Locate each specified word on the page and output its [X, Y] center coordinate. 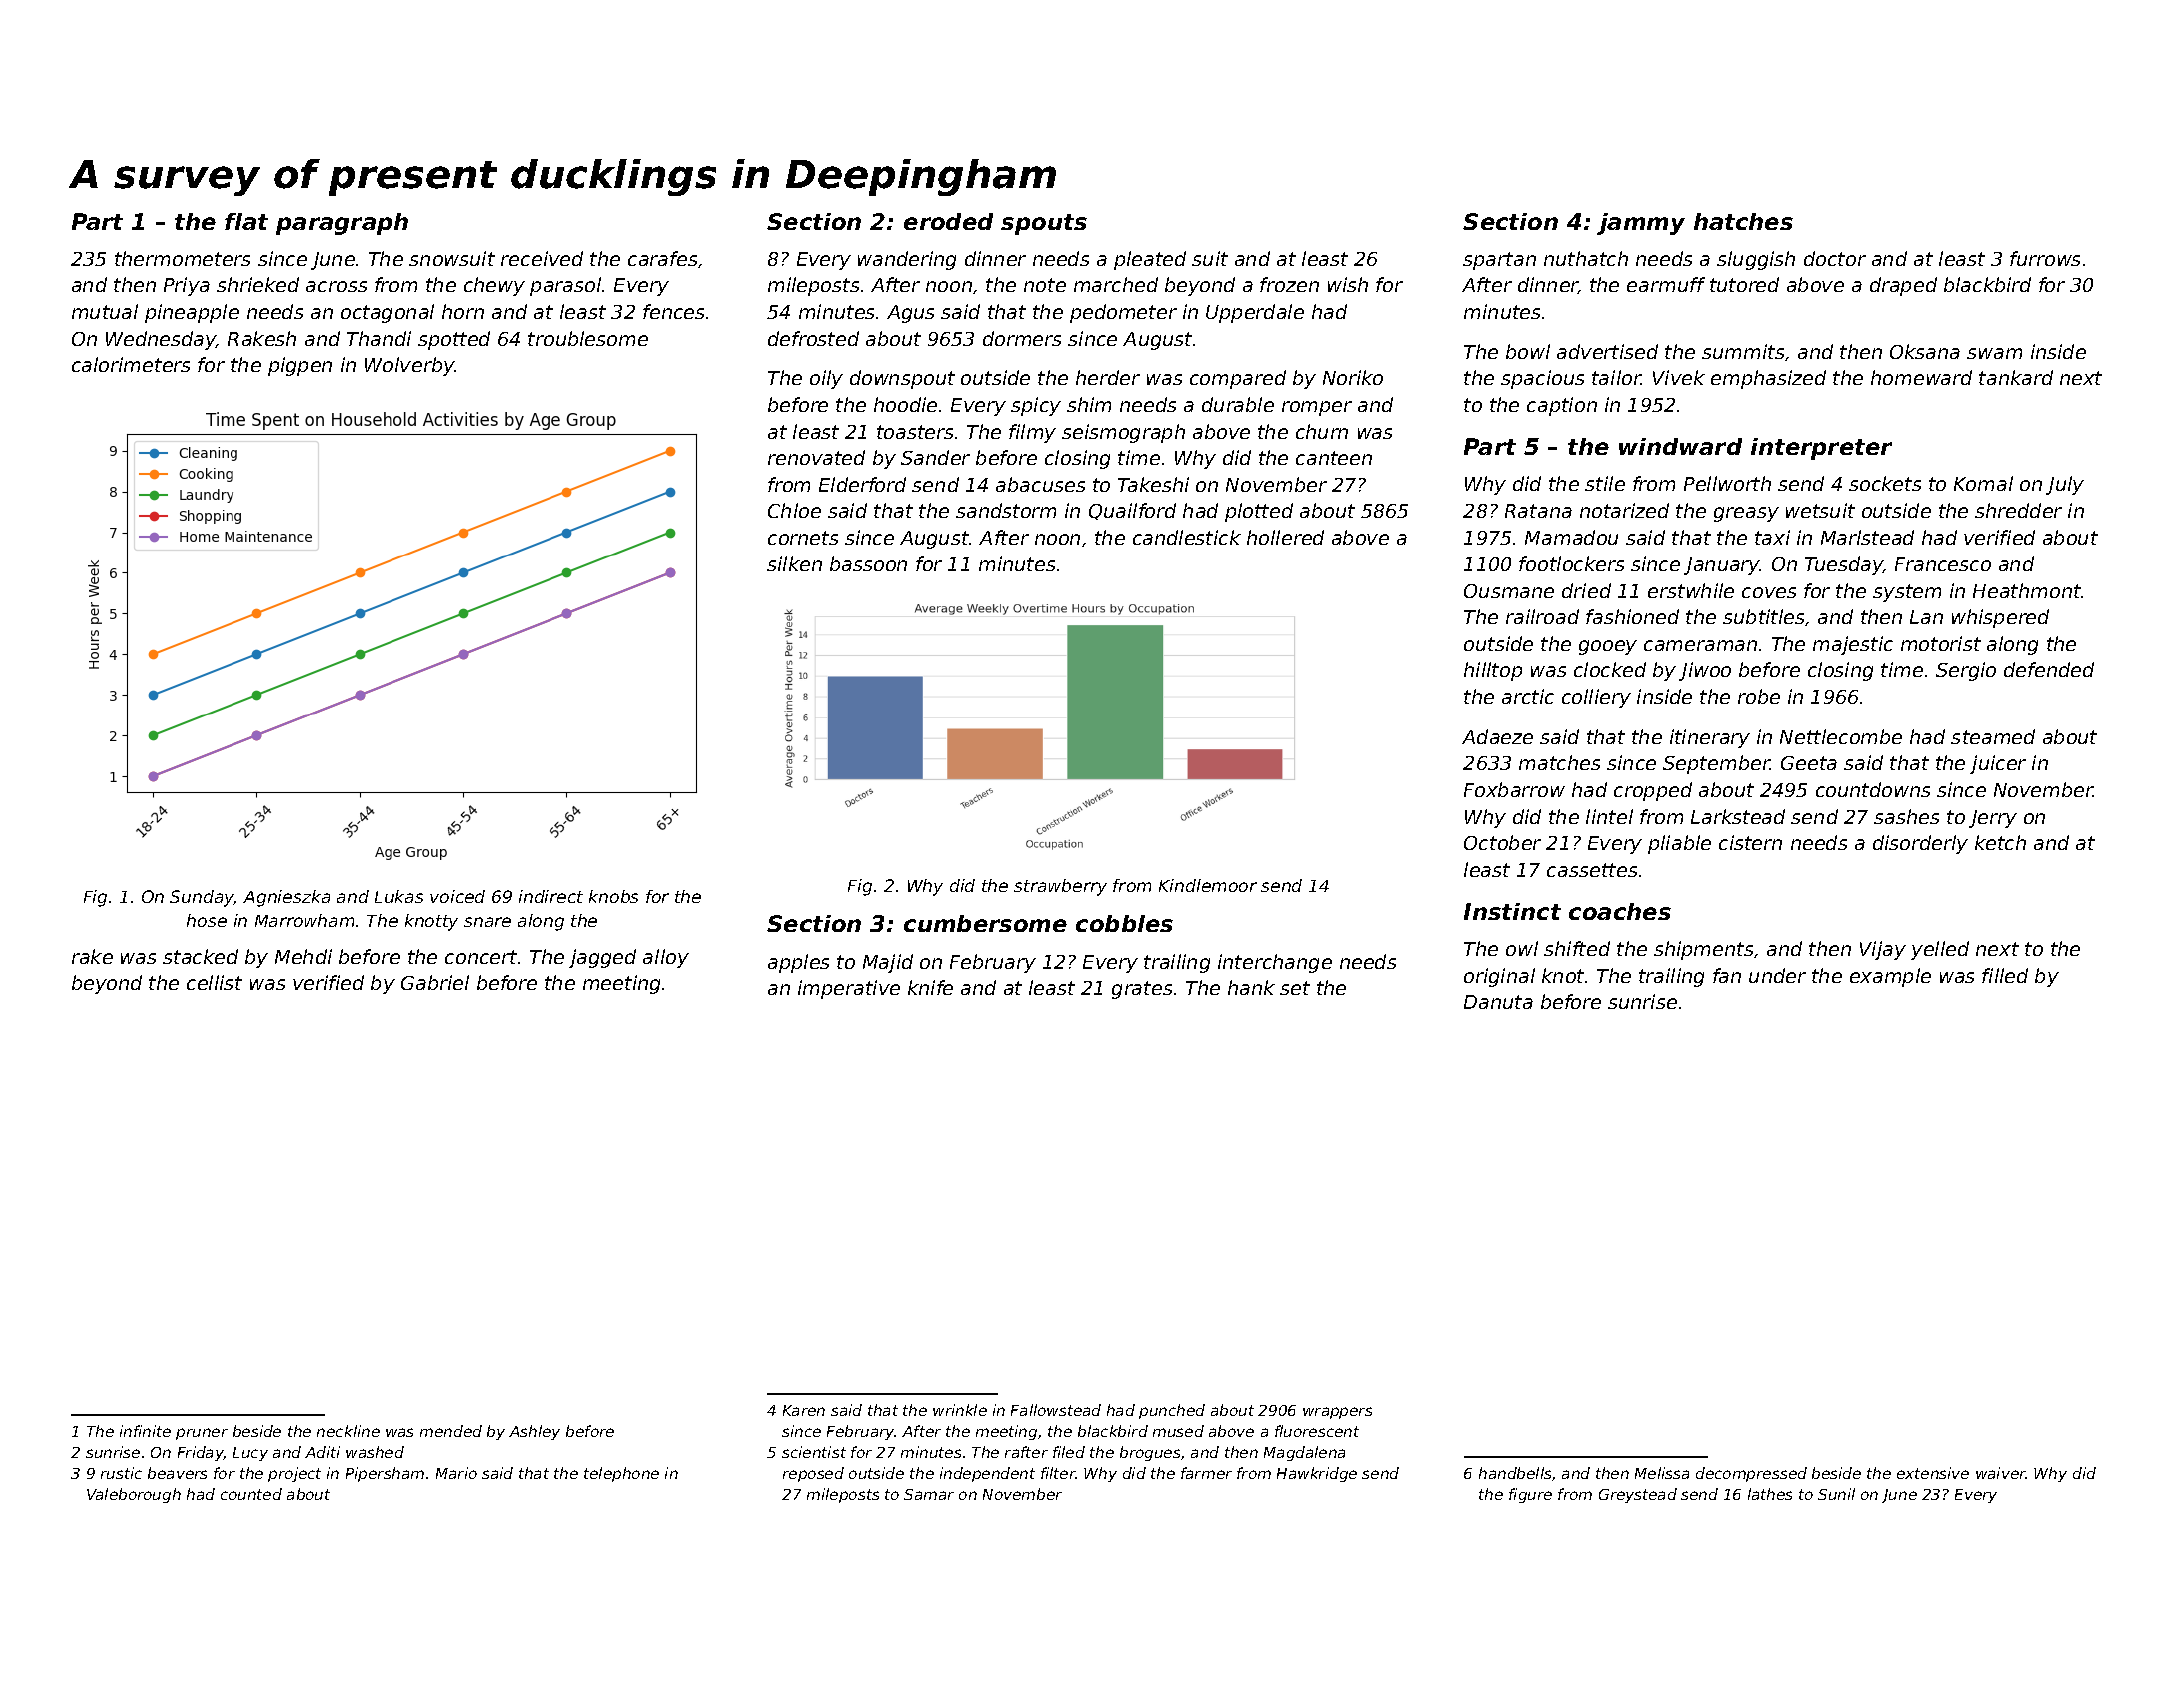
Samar [929, 1494]
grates [1142, 990]
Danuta [1498, 1002]
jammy [1641, 224]
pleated [1150, 260]
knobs [613, 896]
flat [246, 221]
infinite [145, 1431]
